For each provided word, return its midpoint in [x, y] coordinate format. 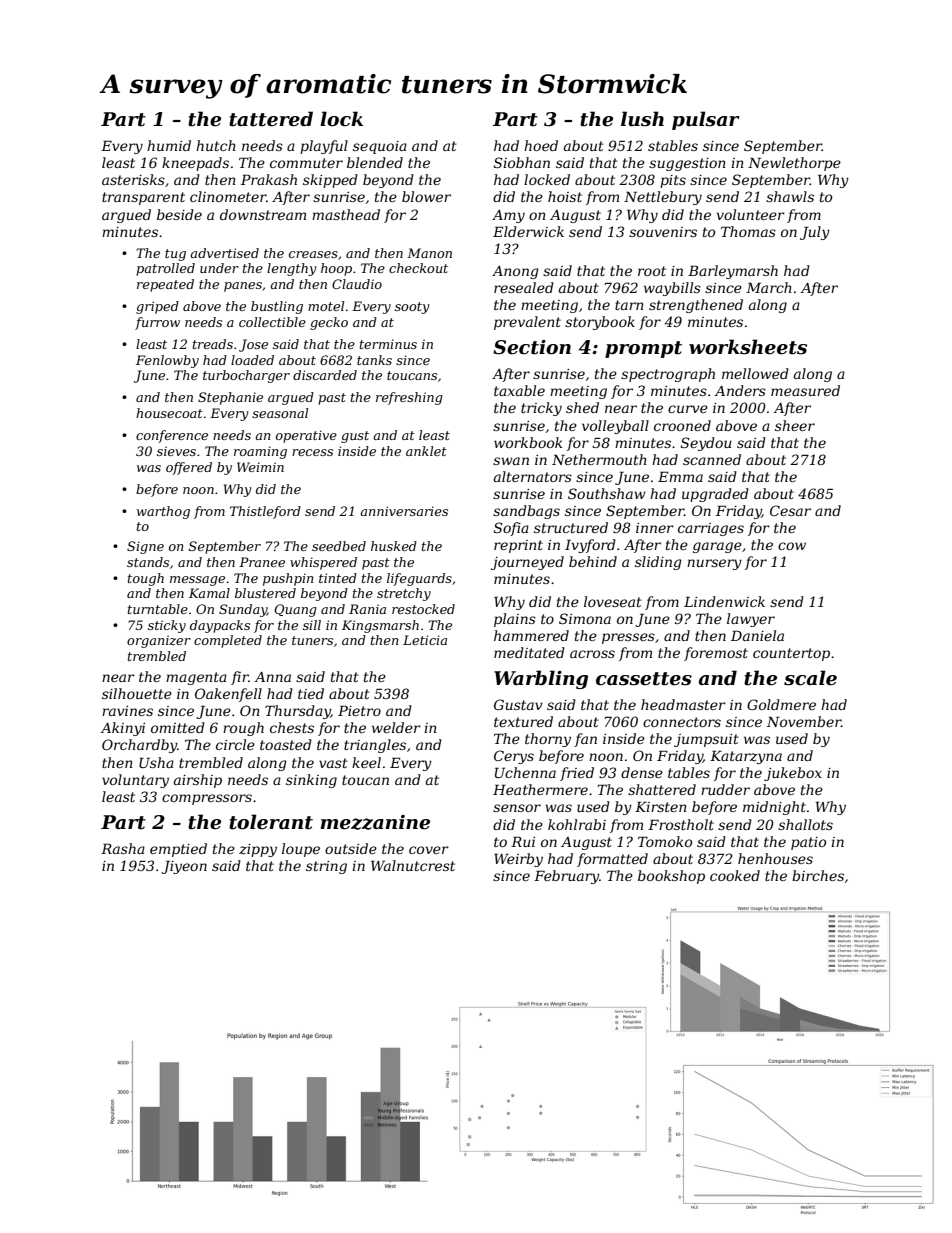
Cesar [790, 510]
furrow [157, 323]
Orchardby [139, 746]
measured [805, 390]
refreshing [409, 398]
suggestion [687, 164]
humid [169, 145]
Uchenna [525, 772]
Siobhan [522, 162]
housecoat [169, 413]
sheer [795, 425]
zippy [258, 850]
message [197, 581]
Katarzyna [746, 757]
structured [571, 527]
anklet [426, 451]
